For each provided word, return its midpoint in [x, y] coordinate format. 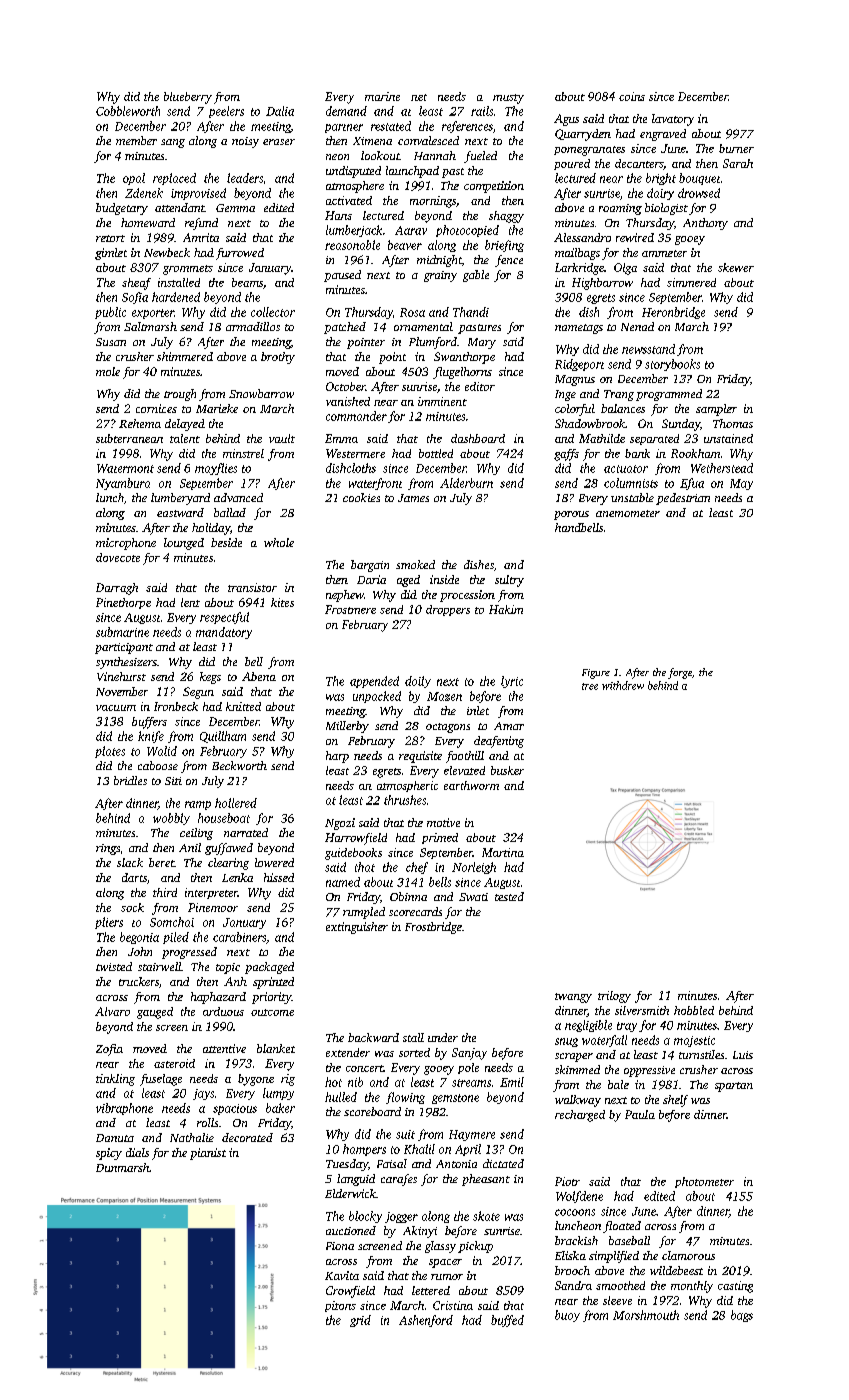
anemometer [628, 513]
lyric [512, 682]
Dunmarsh [122, 1167]
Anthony [705, 224]
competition [494, 187]
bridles [130, 780]
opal [134, 179]
